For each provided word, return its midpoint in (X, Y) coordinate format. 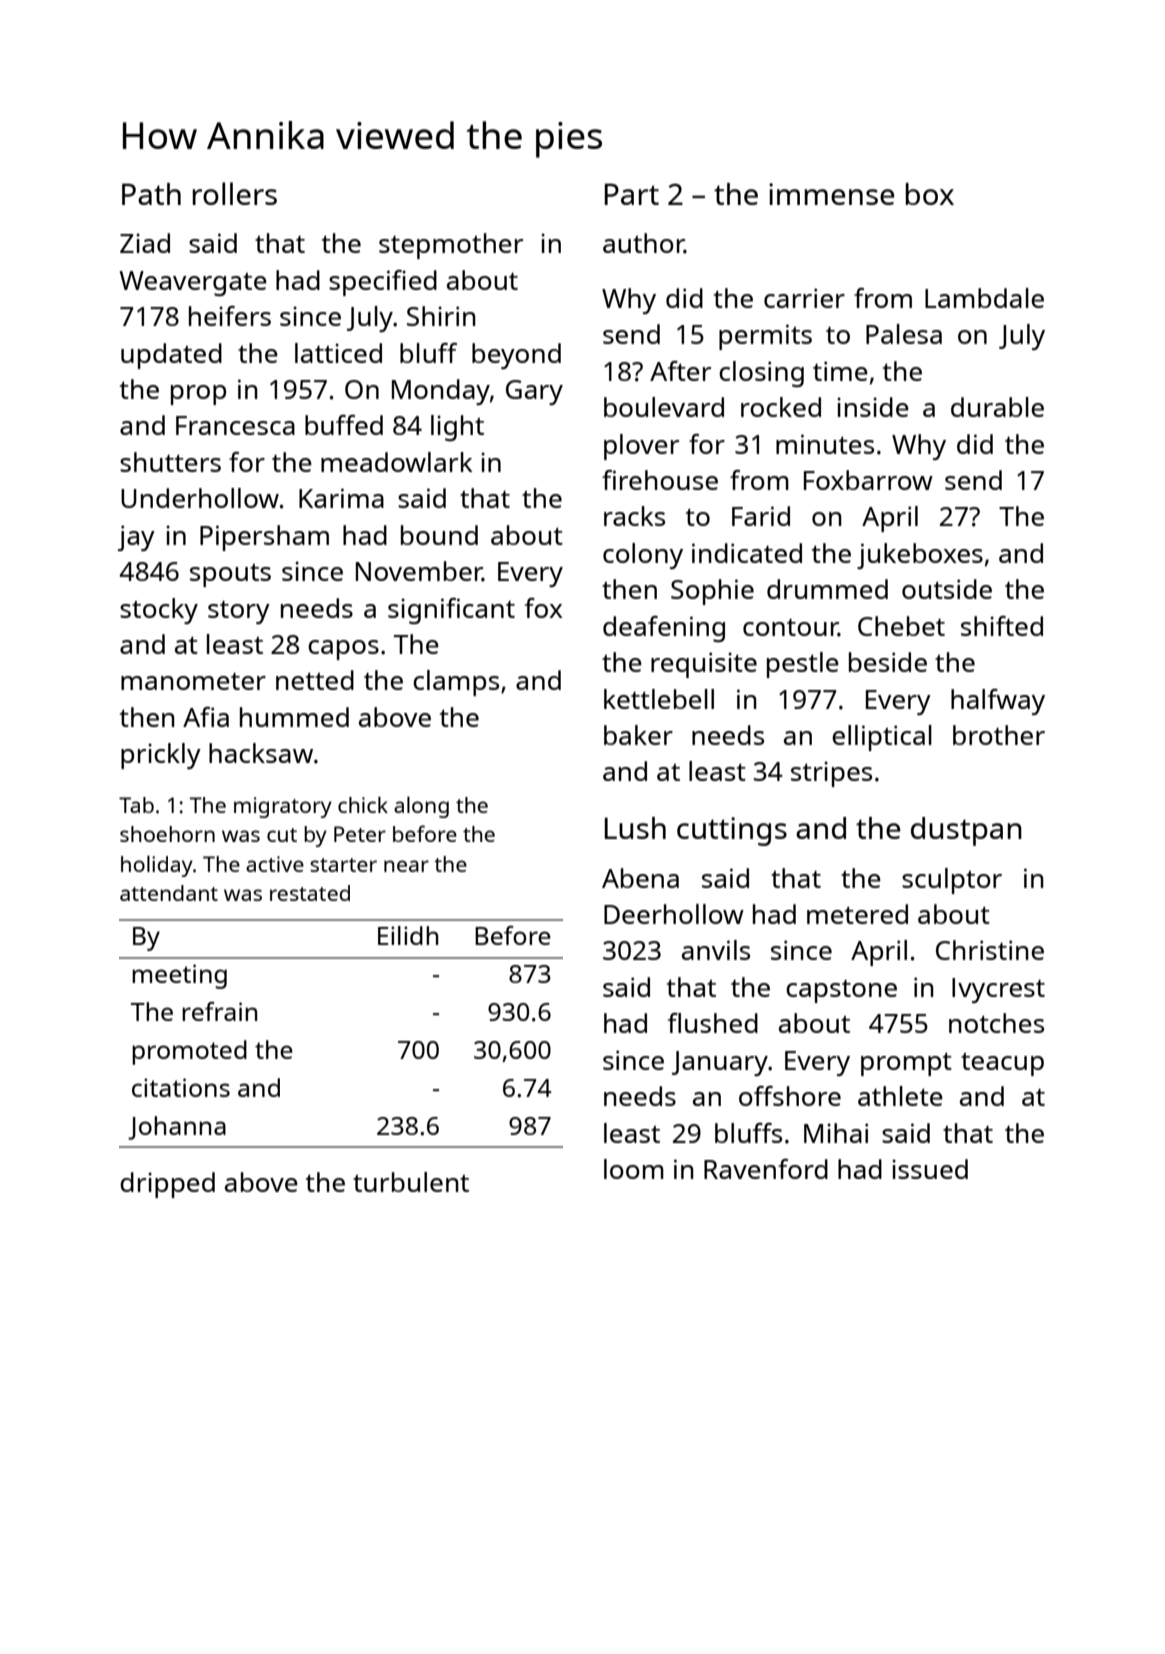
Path (151, 194)
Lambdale (984, 298)
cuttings (732, 831)
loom (634, 1169)
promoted (189, 1052)
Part (632, 194)
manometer (193, 681)
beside (888, 662)
